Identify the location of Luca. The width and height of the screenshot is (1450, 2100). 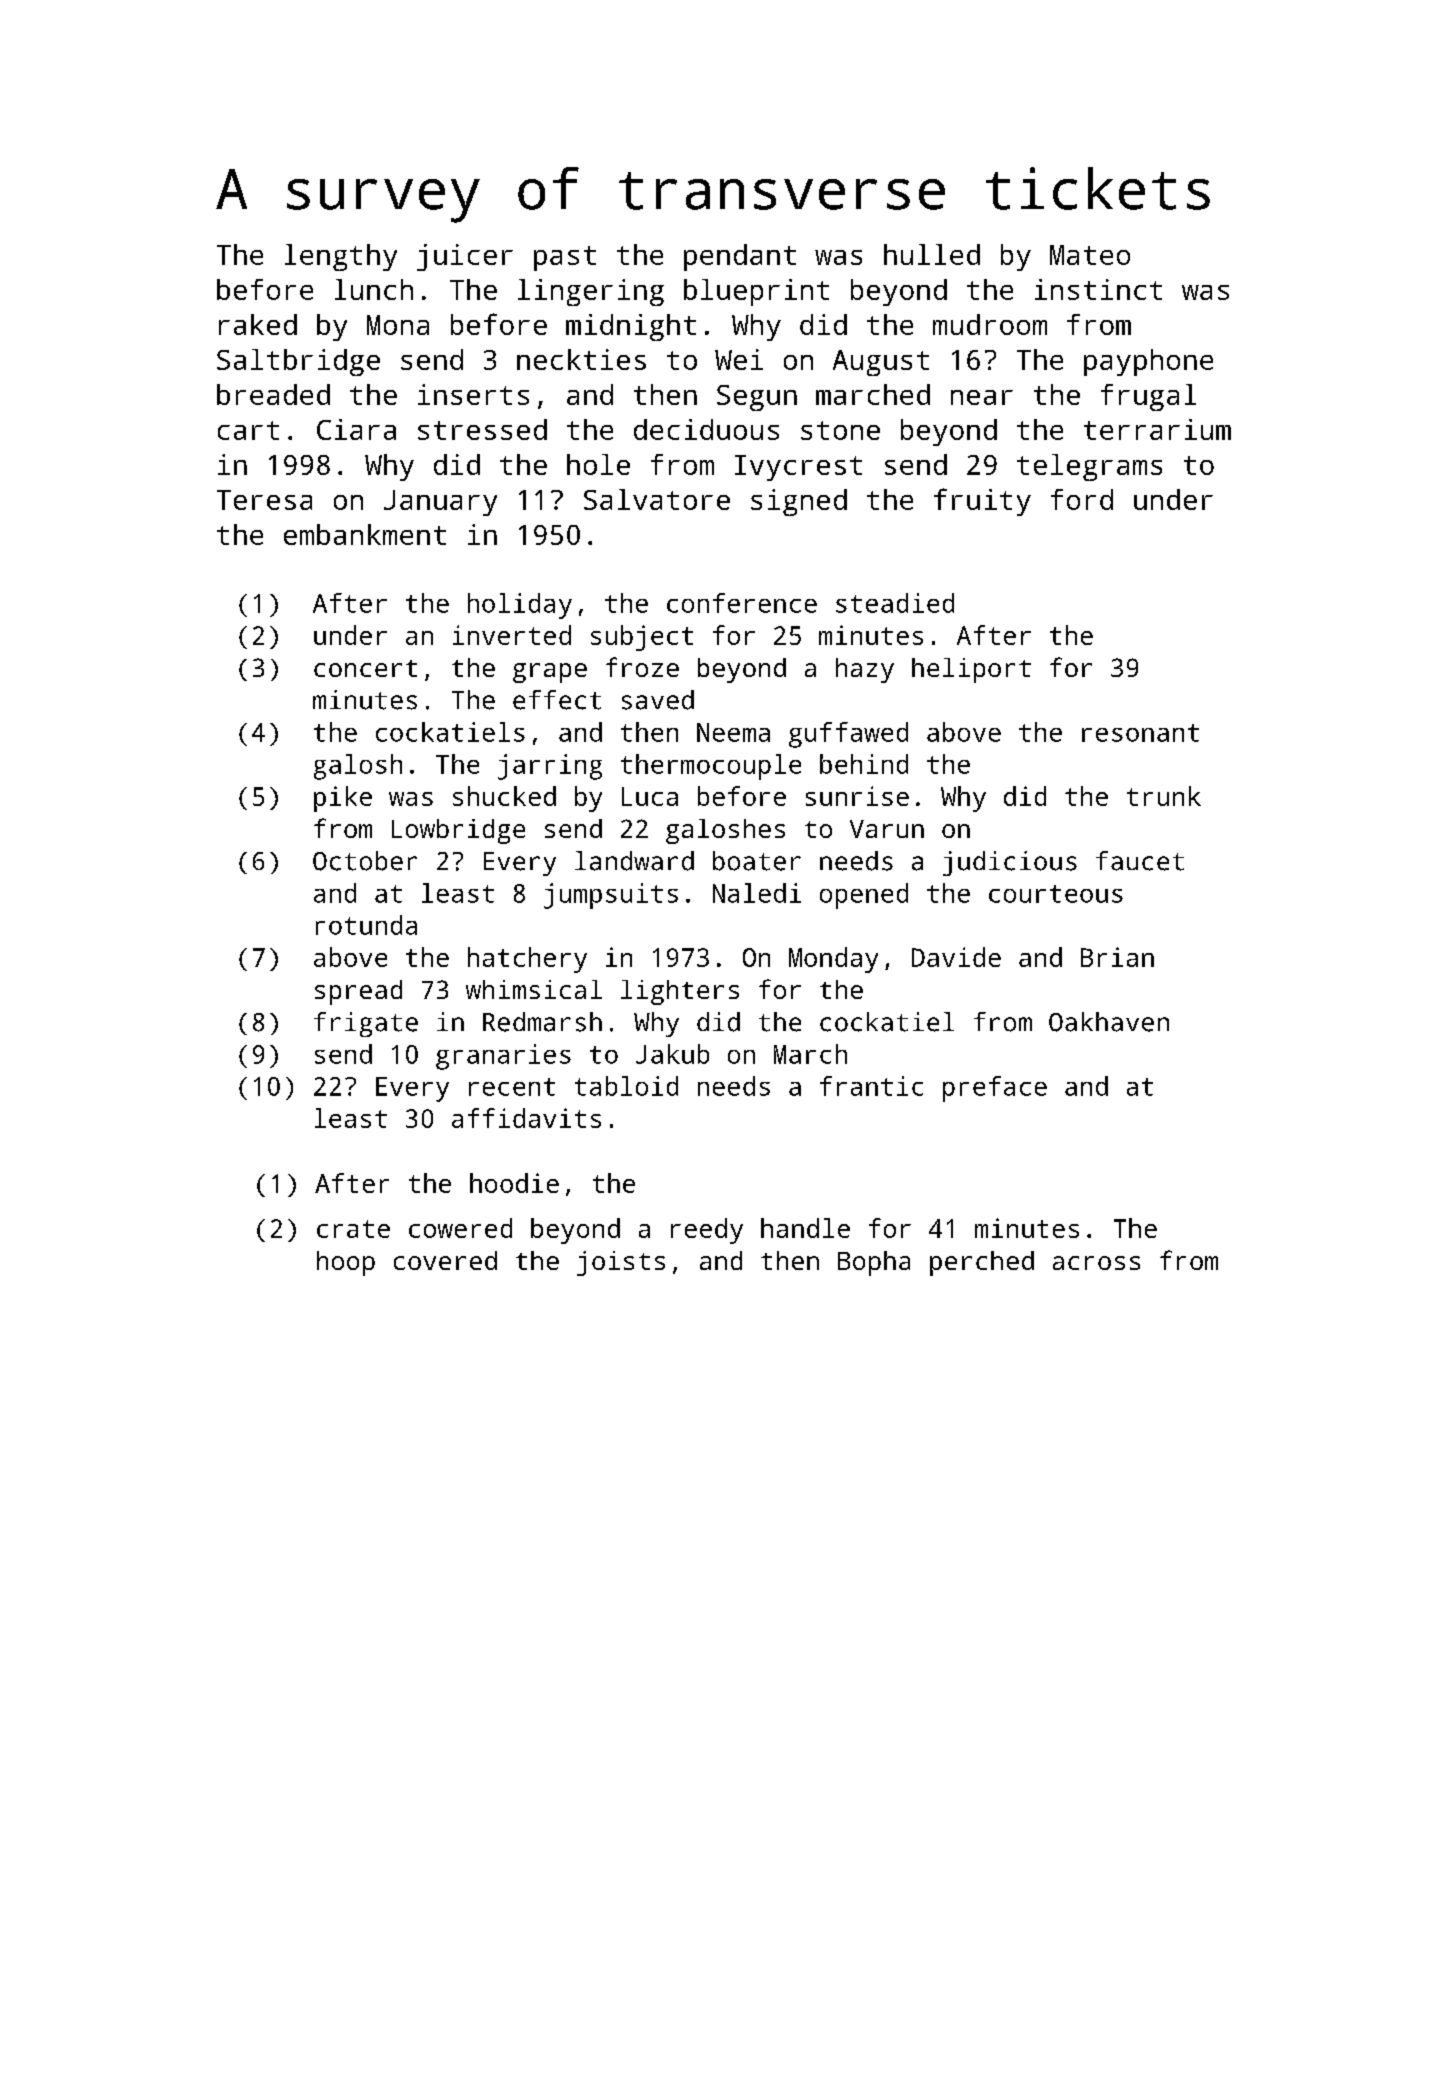
(650, 796).
